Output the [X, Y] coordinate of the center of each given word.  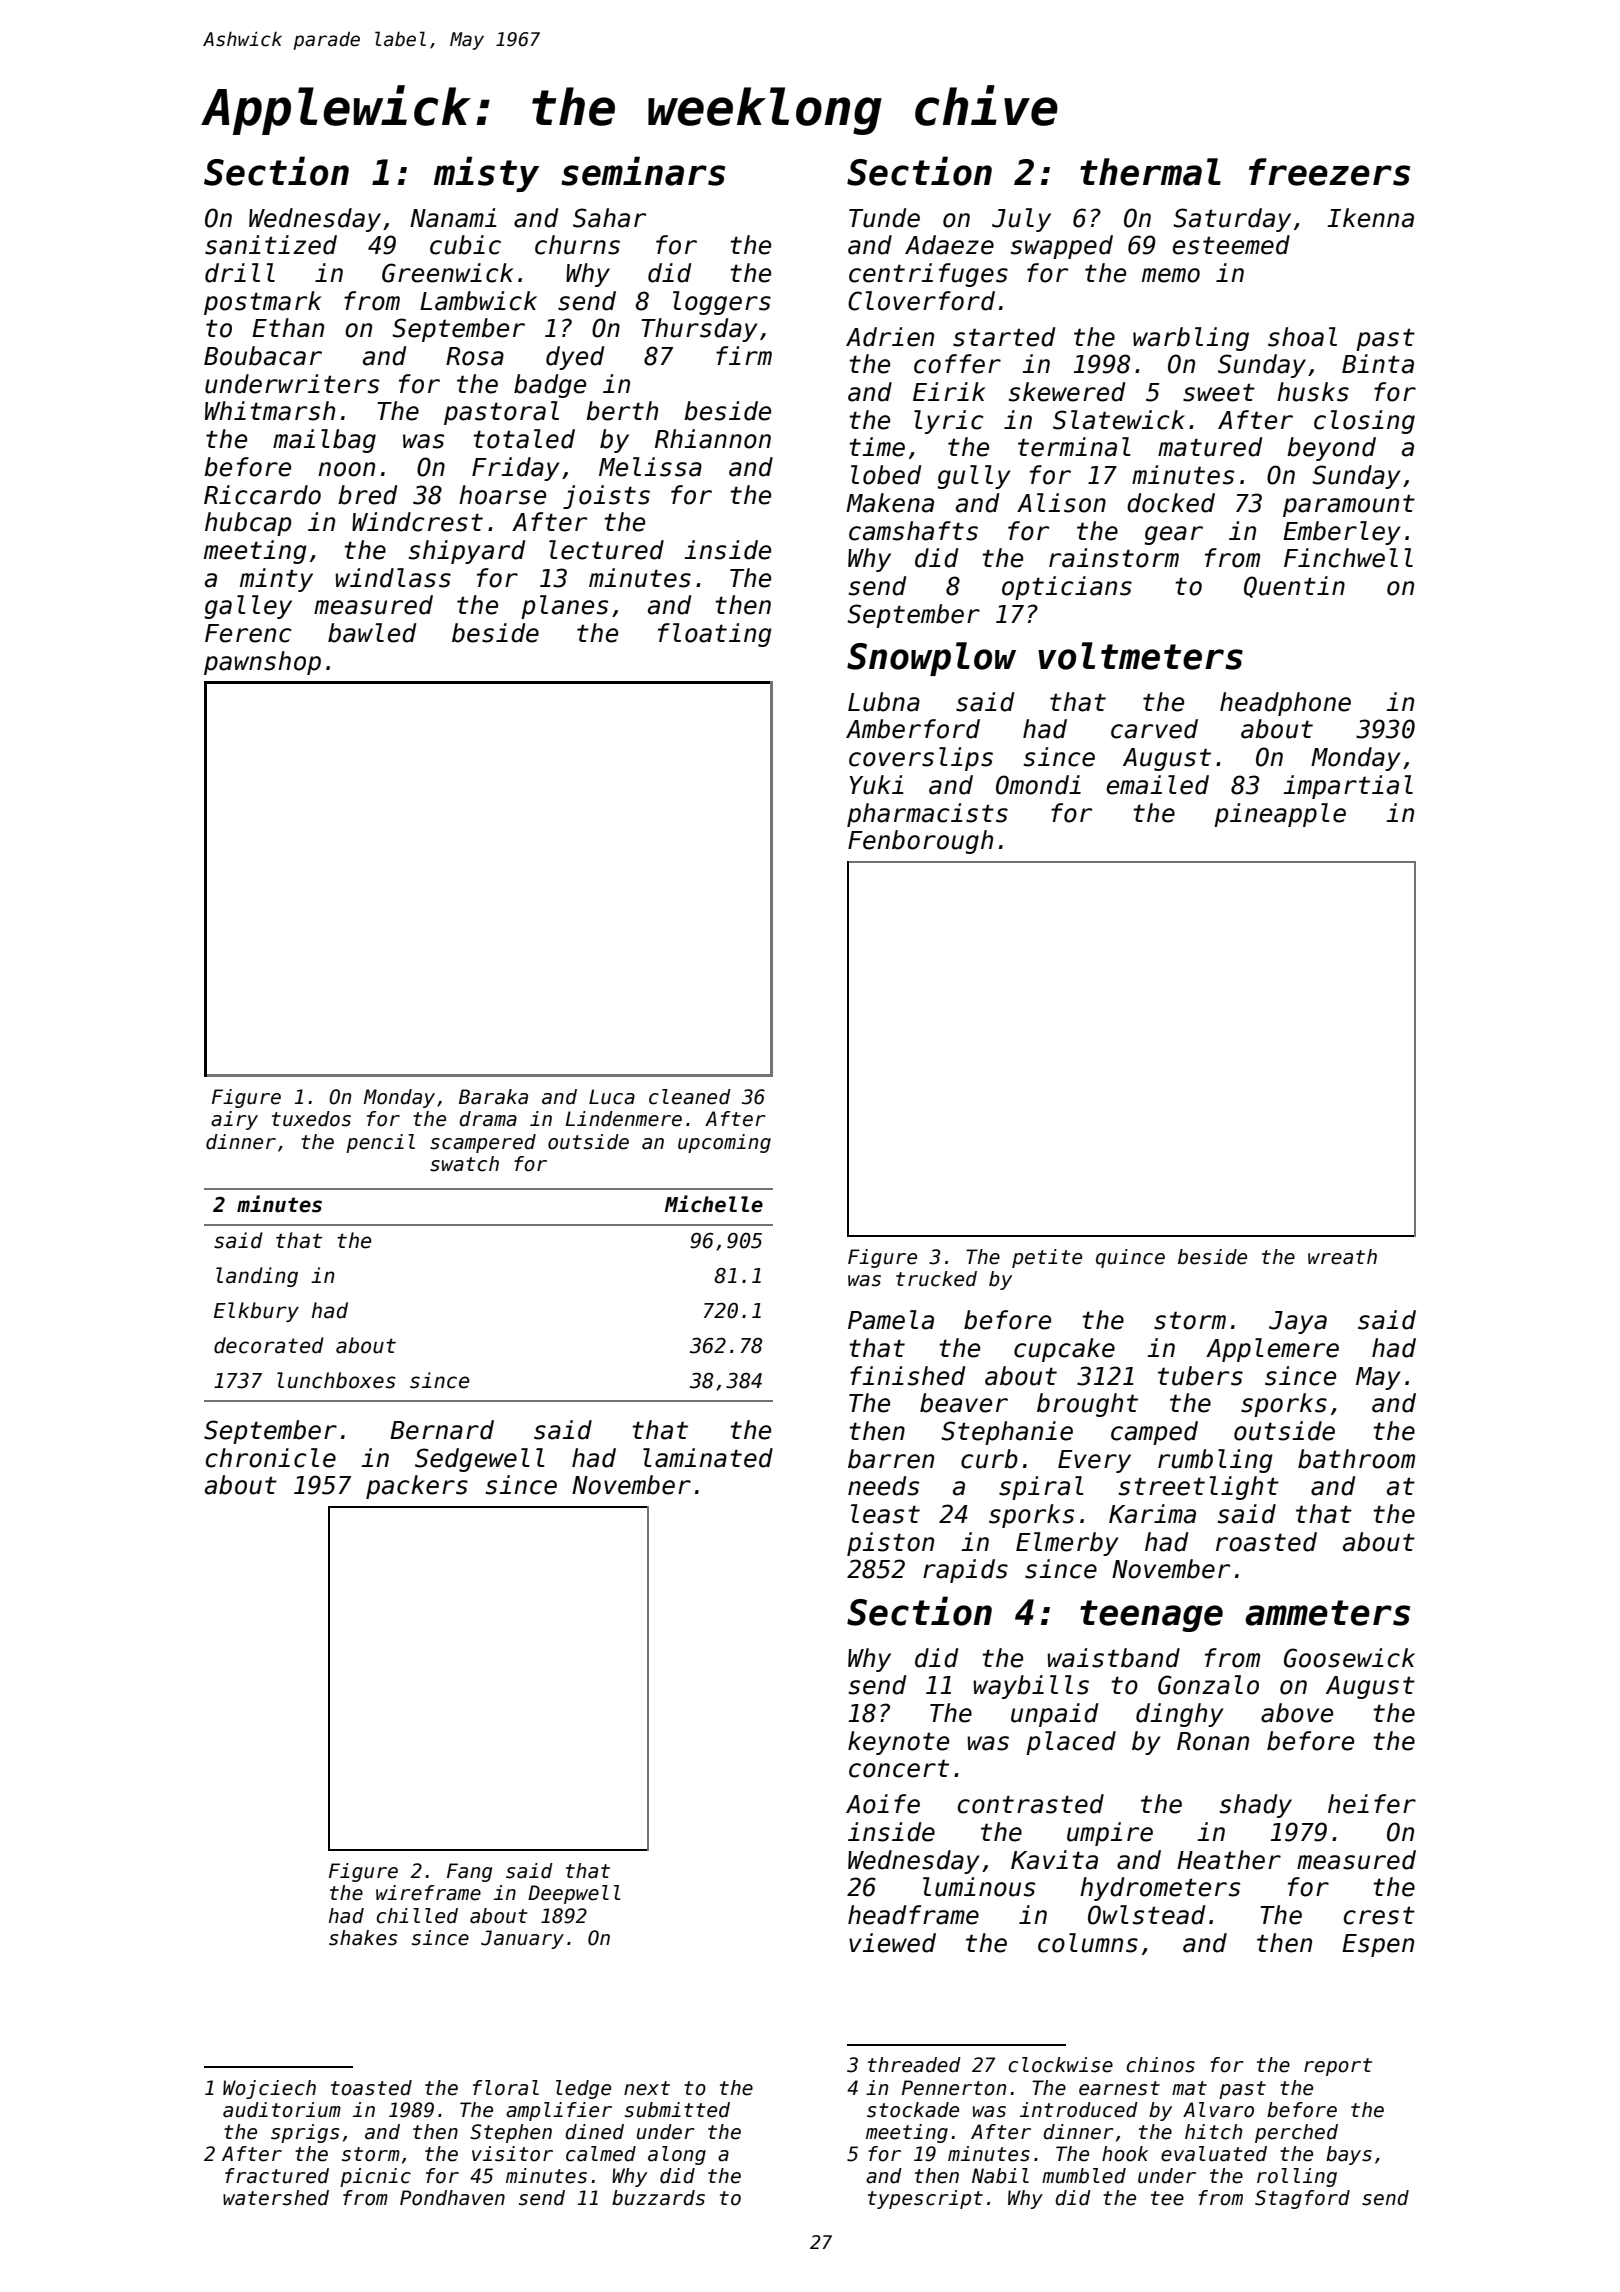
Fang [469, 1872]
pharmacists [927, 815]
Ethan [288, 328]
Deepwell [574, 1894]
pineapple [1280, 815]
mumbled [1084, 2176]
